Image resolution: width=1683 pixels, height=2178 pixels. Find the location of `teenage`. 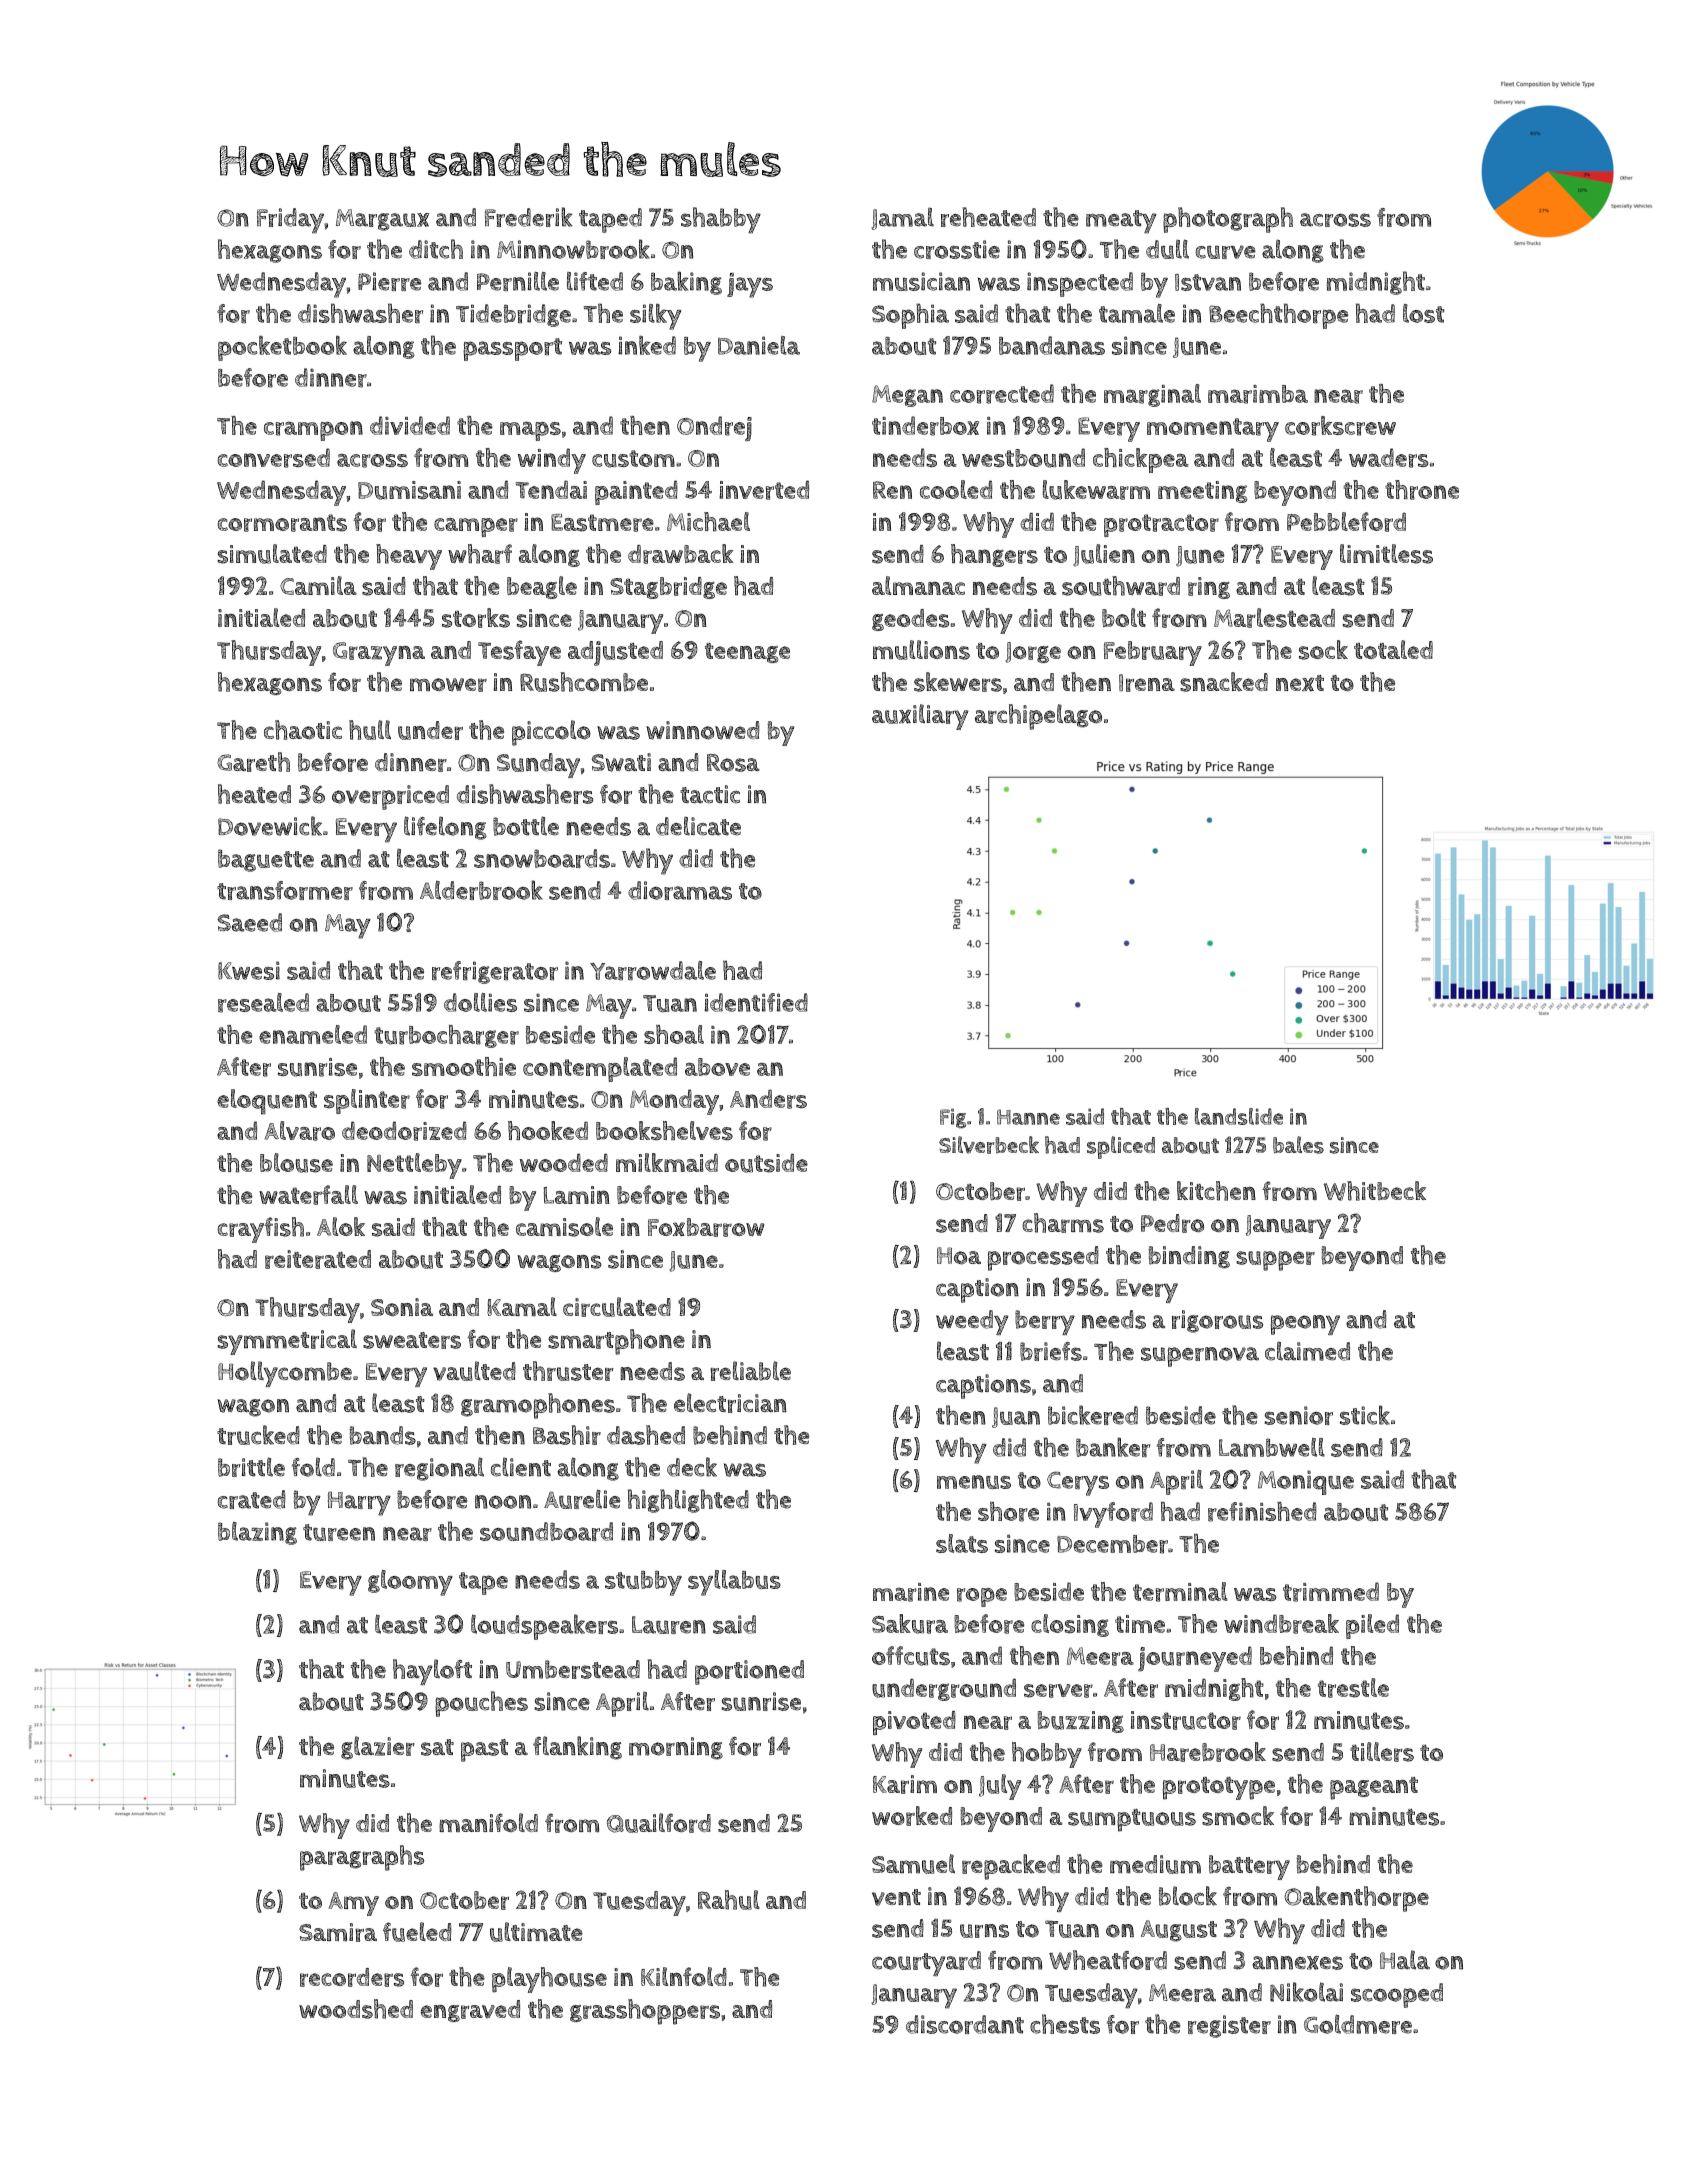

teenage is located at coordinates (747, 653).
